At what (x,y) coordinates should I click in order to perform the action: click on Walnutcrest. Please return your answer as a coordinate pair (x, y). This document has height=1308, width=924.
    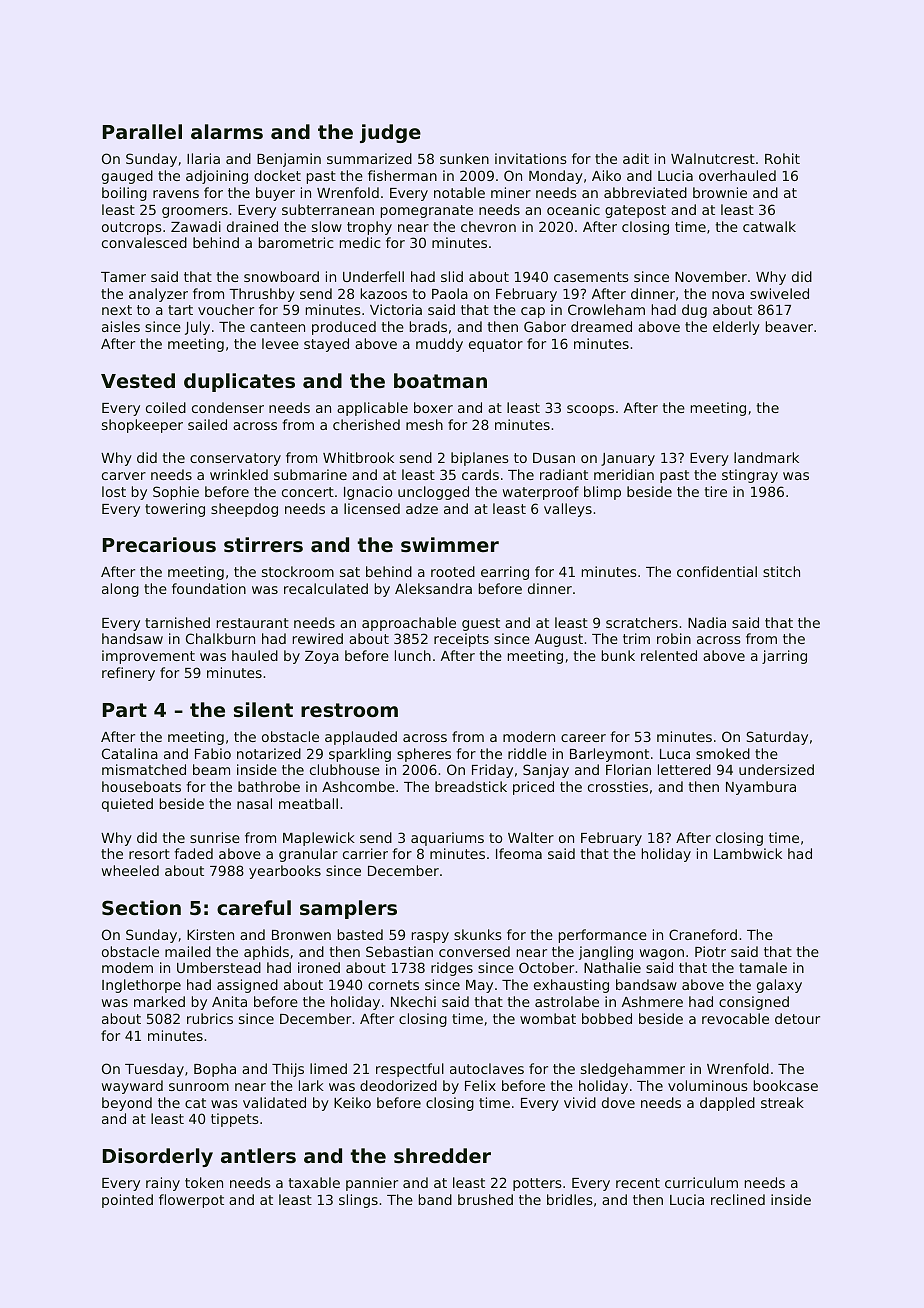
    Looking at the image, I should click on (713, 158).
